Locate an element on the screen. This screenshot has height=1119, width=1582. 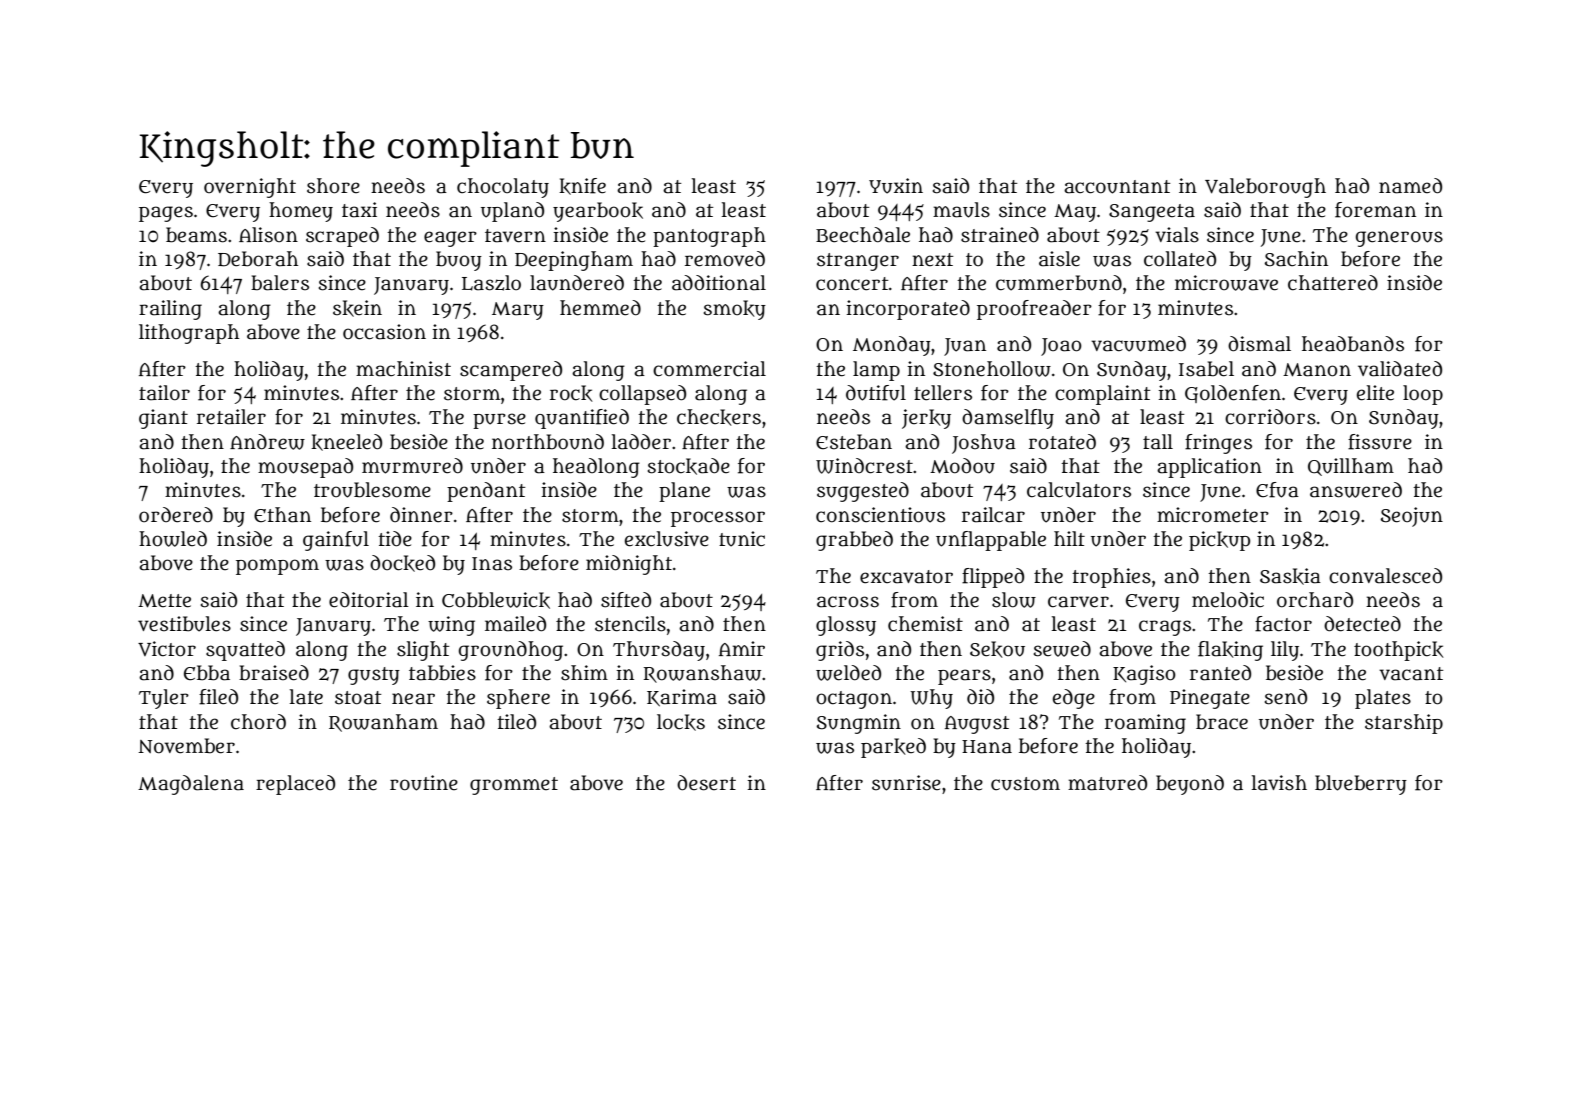
Mette is located at coordinates (164, 601).
